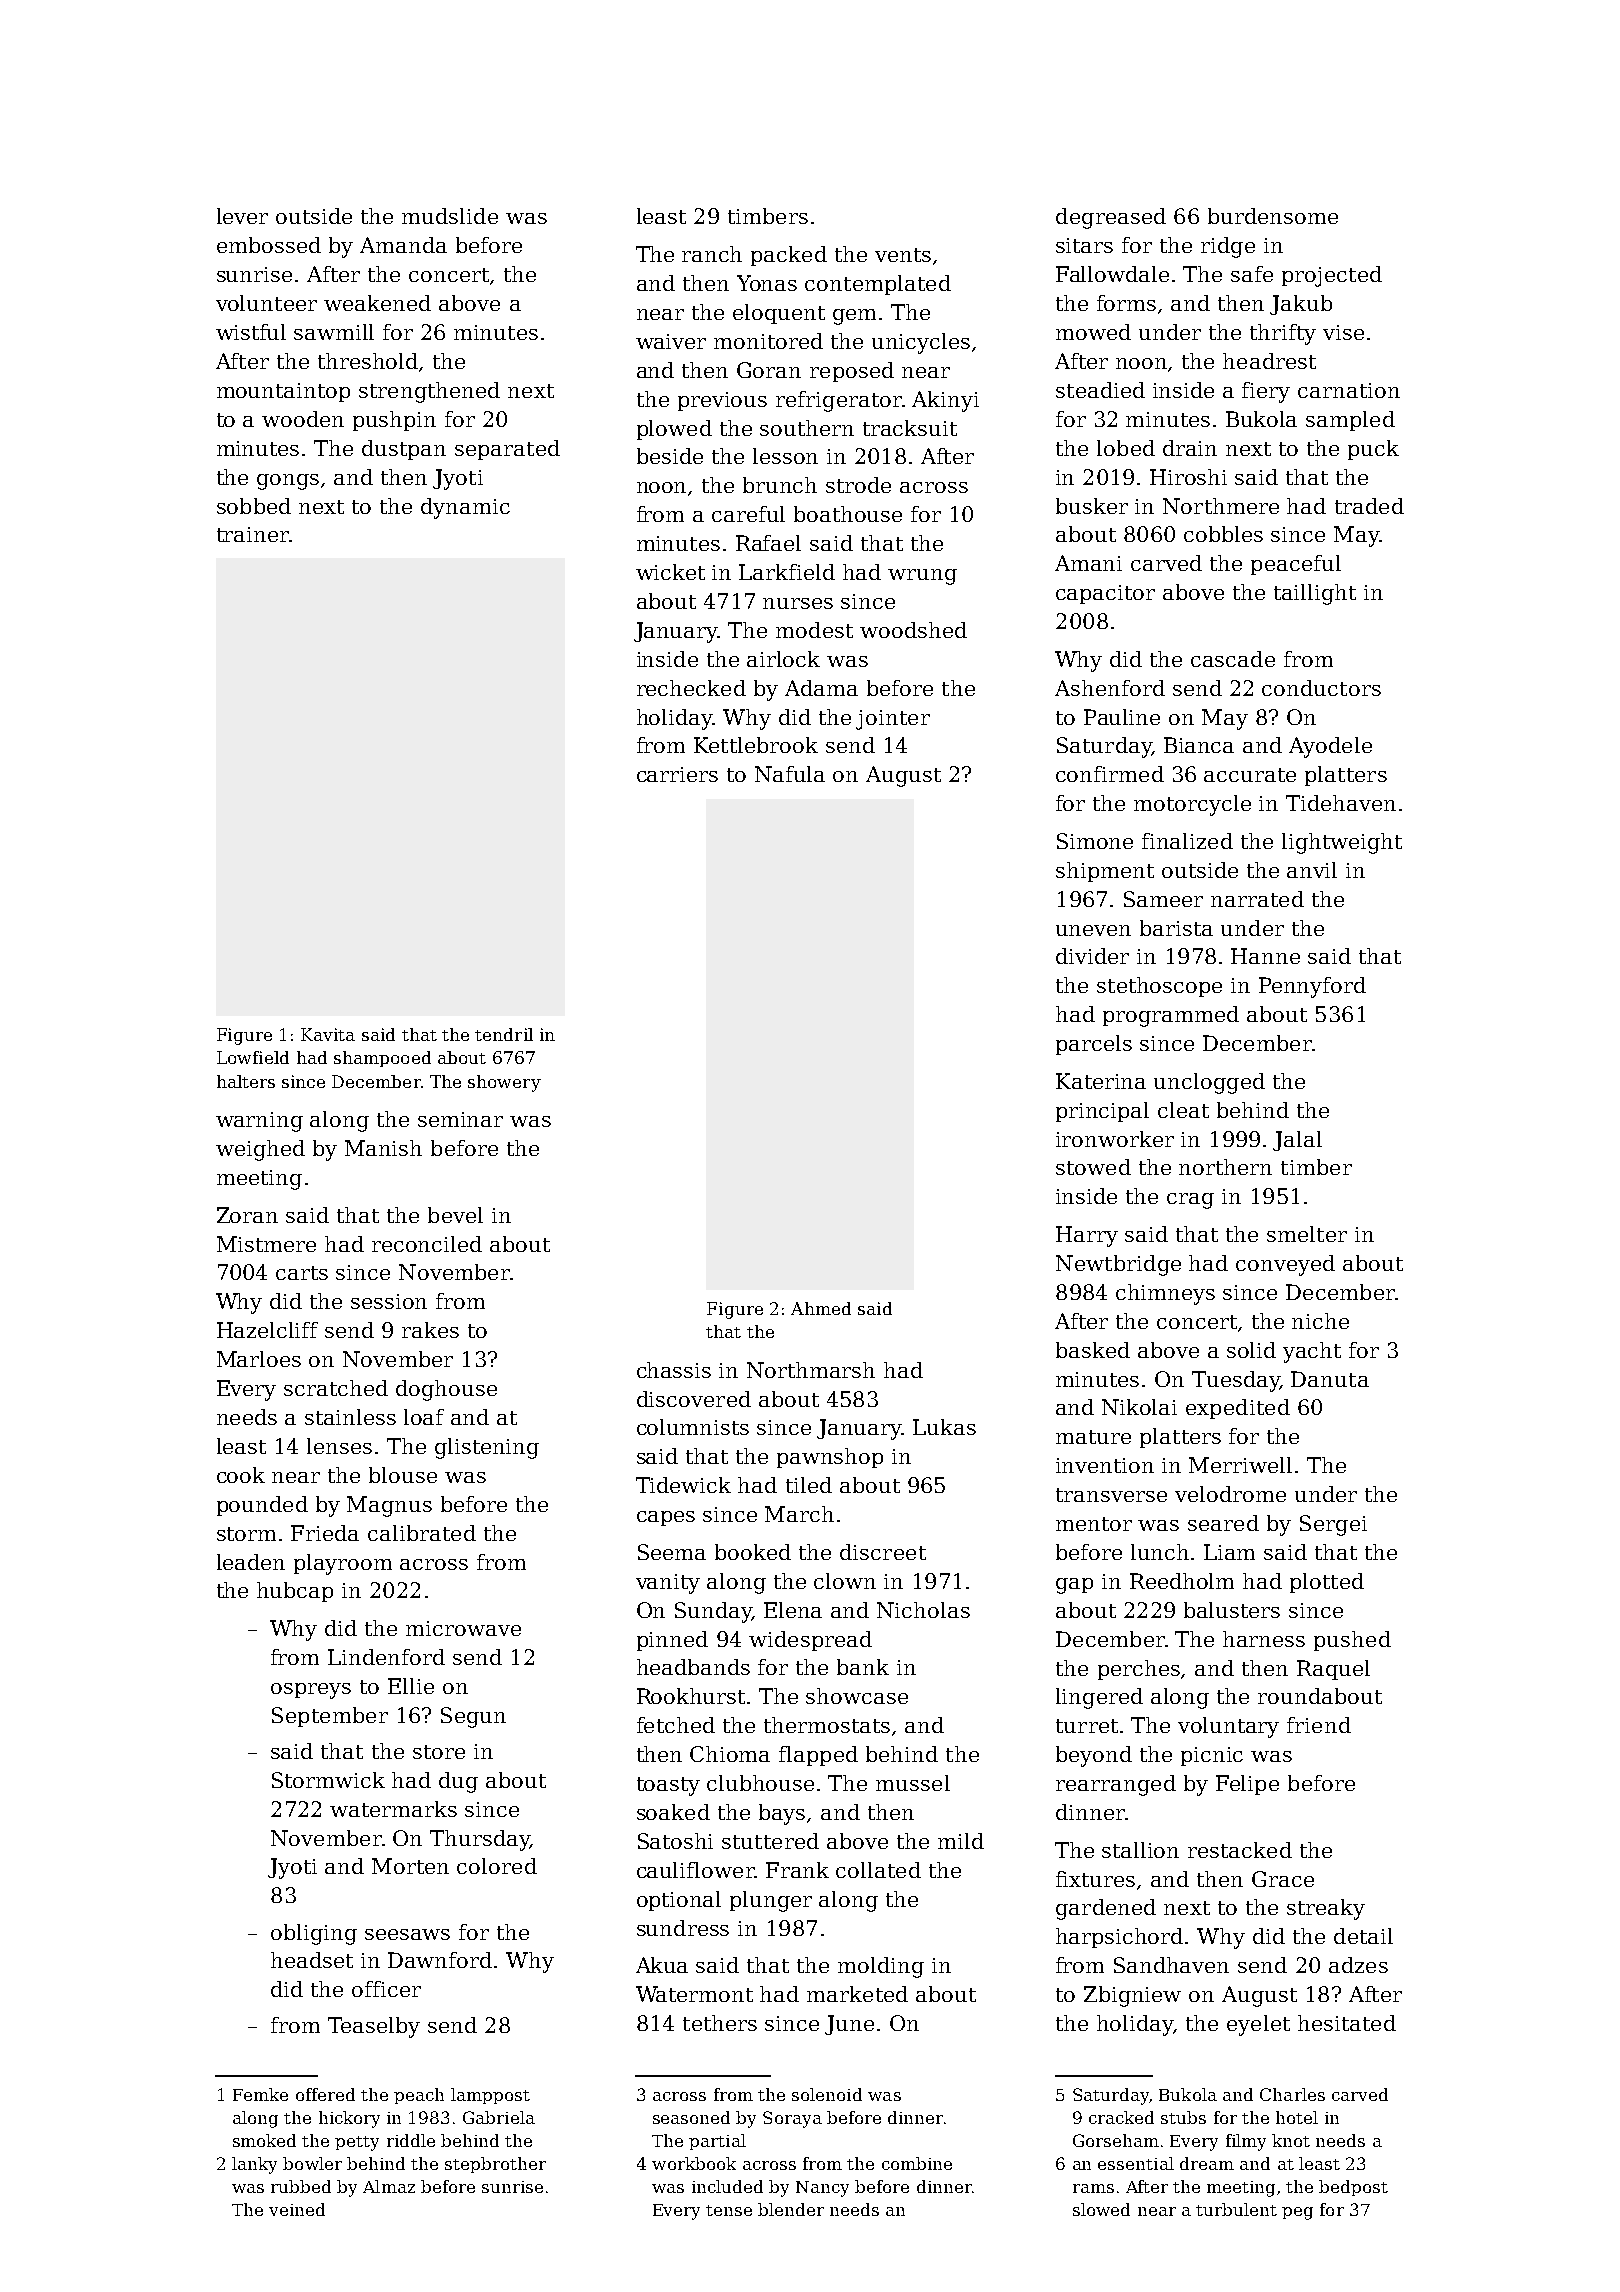 The height and width of the screenshot is (2292, 1620). What do you see at coordinates (1093, 1350) in the screenshot?
I see `basked` at bounding box center [1093, 1350].
